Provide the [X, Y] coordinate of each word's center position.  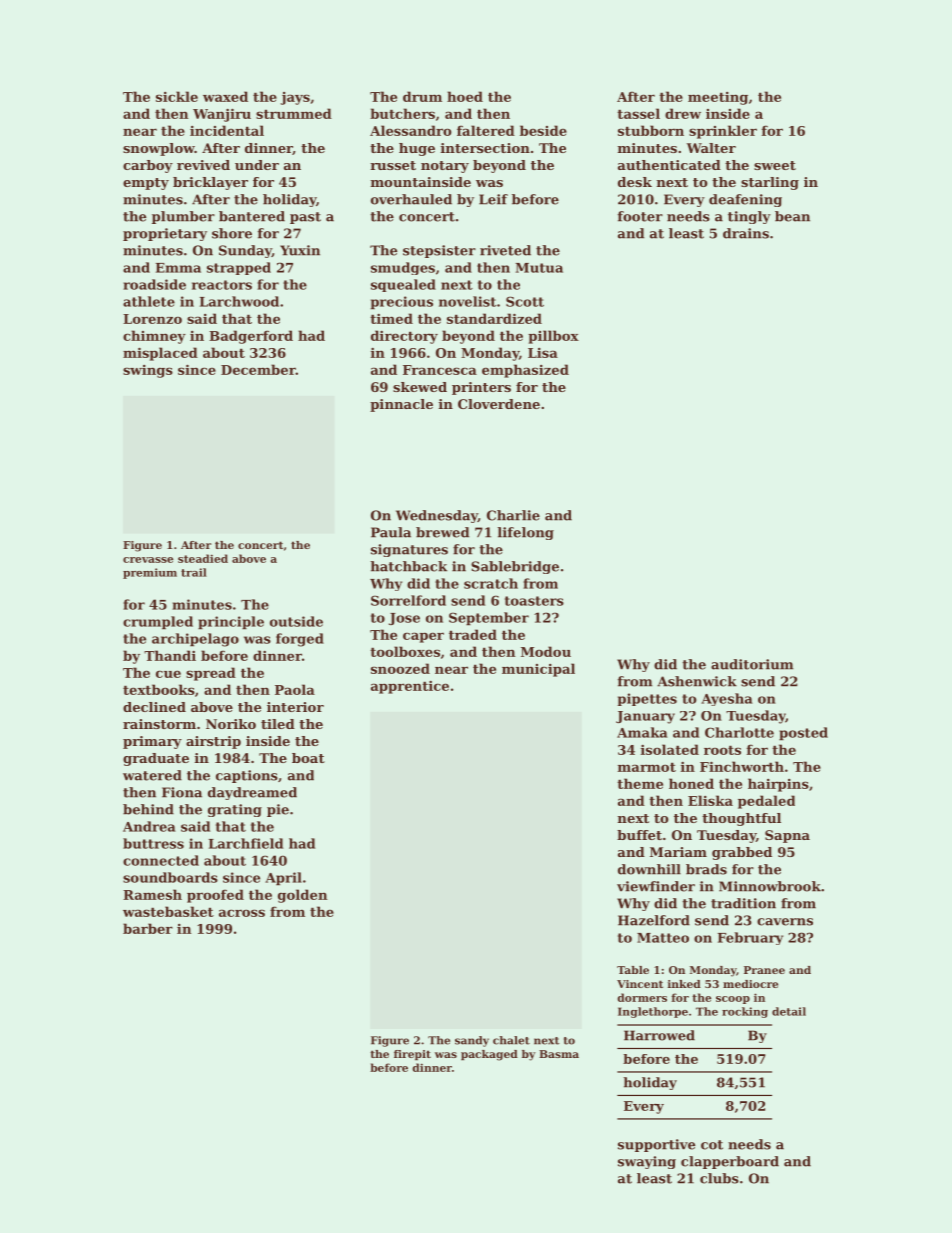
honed [691, 783]
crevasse [148, 560]
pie [278, 810]
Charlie [513, 515]
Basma [559, 1054]
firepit [412, 1055]
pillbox [553, 337]
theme [640, 783]
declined [154, 707]
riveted [505, 250]
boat [308, 758]
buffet [639, 835]
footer [640, 216]
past [305, 218]
